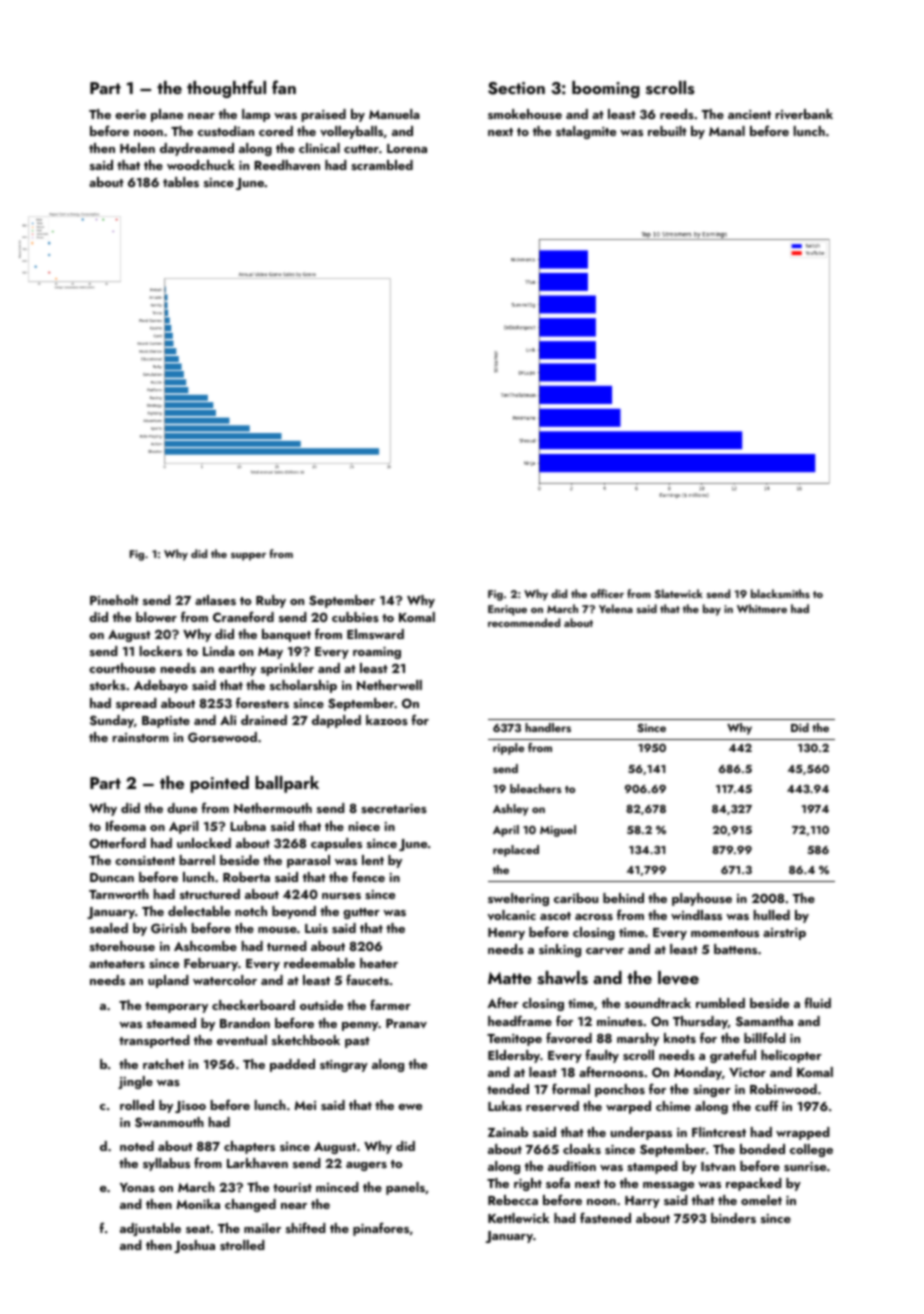  What do you see at coordinates (525, 114) in the page?
I see `smokehouse` at bounding box center [525, 114].
